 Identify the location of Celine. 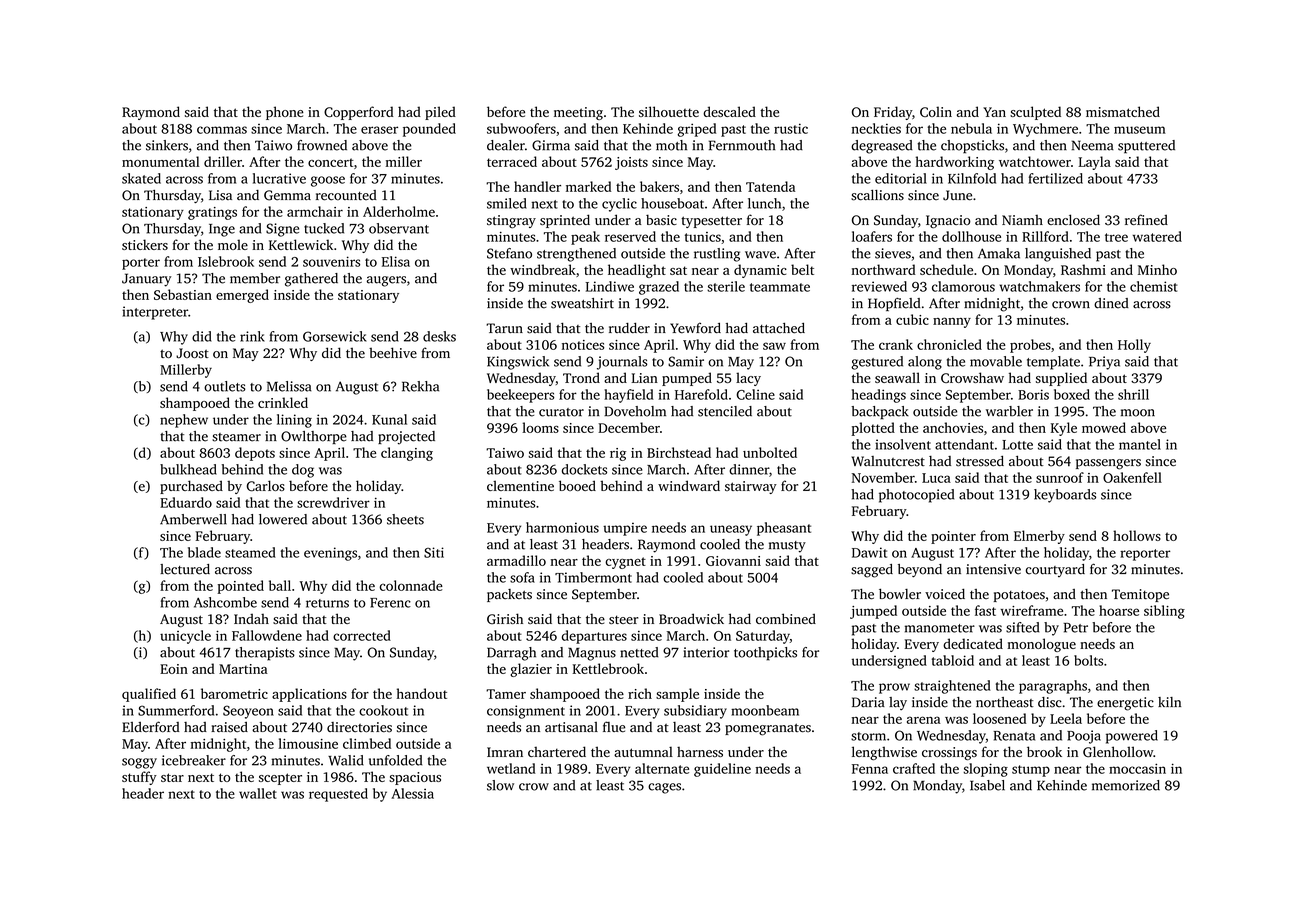
(755, 394).
